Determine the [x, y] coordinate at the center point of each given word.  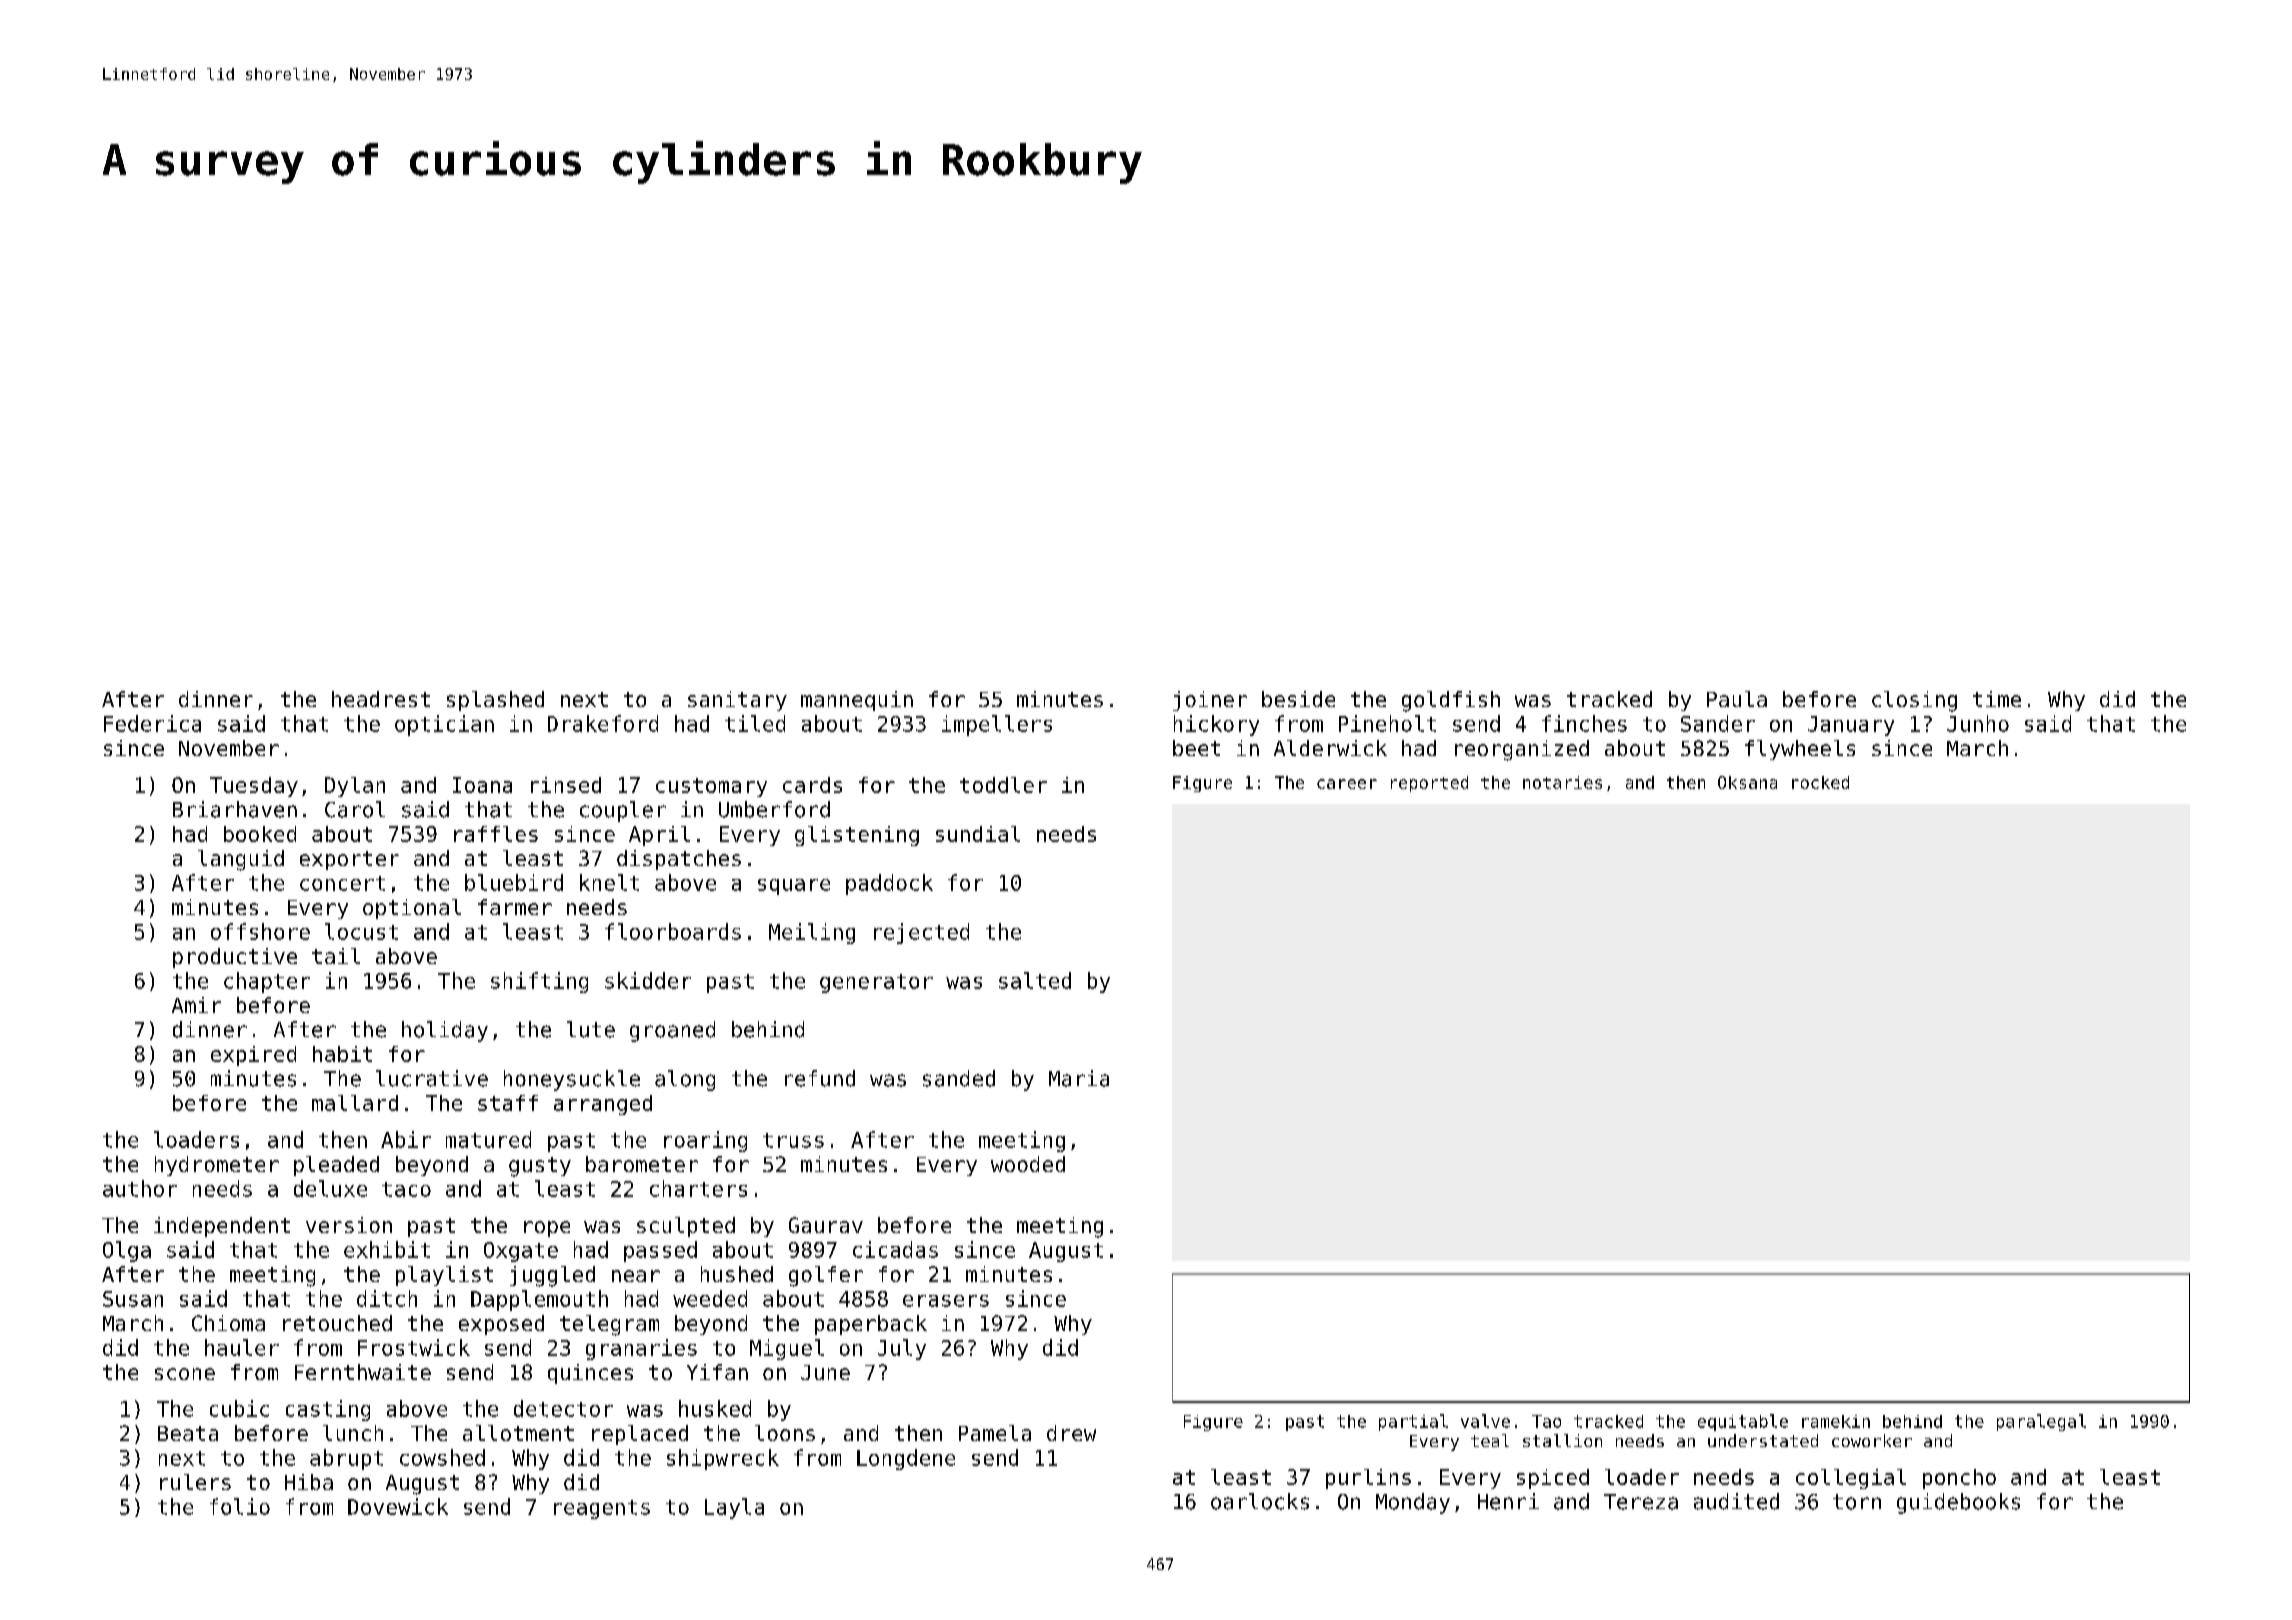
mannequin [857, 701]
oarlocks [1260, 1501]
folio [240, 1506]
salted [1035, 980]
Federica [152, 723]
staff [508, 1103]
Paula [1737, 699]
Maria [1079, 1078]
